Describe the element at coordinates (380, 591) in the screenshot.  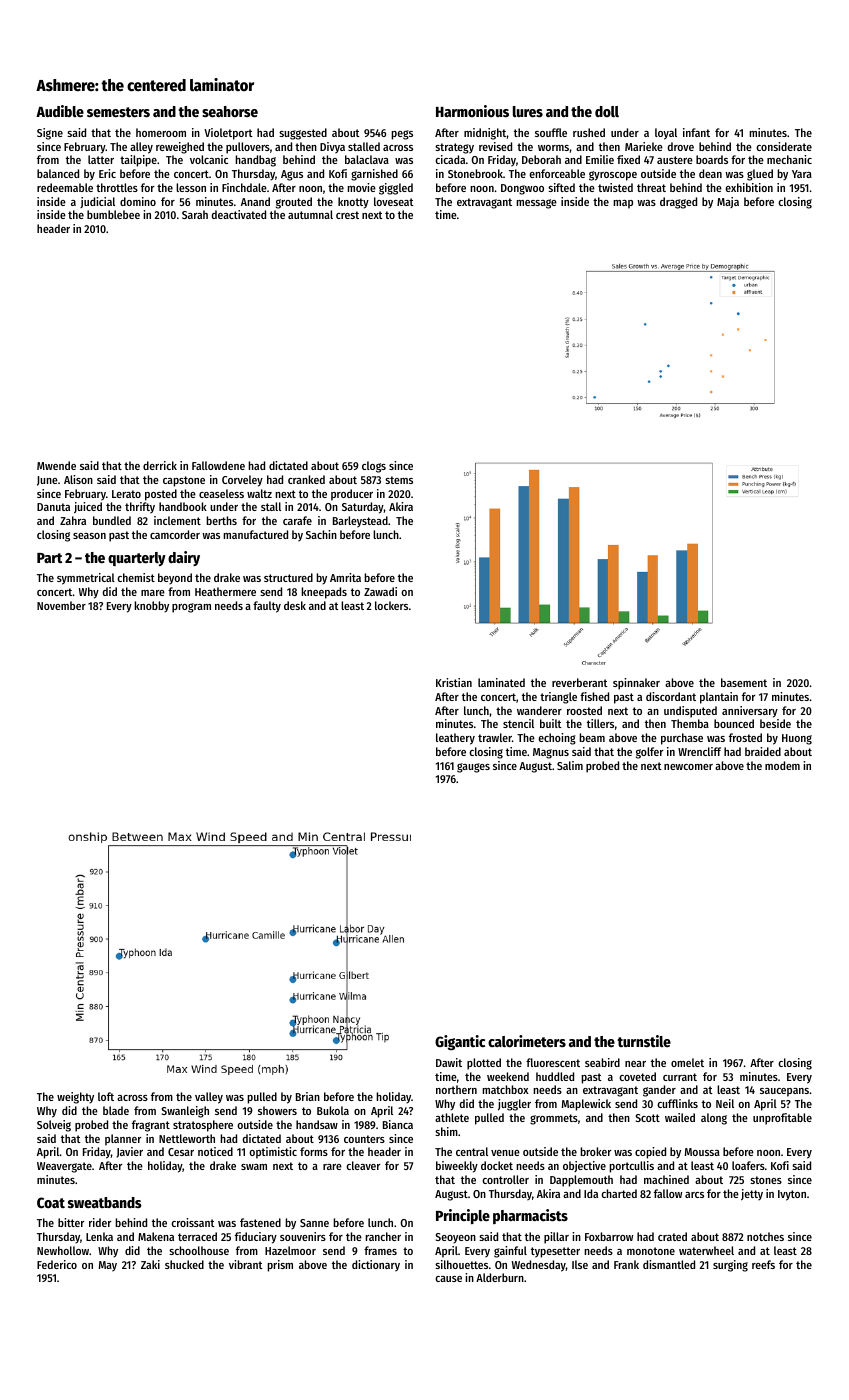
I see `Zawadi` at that location.
